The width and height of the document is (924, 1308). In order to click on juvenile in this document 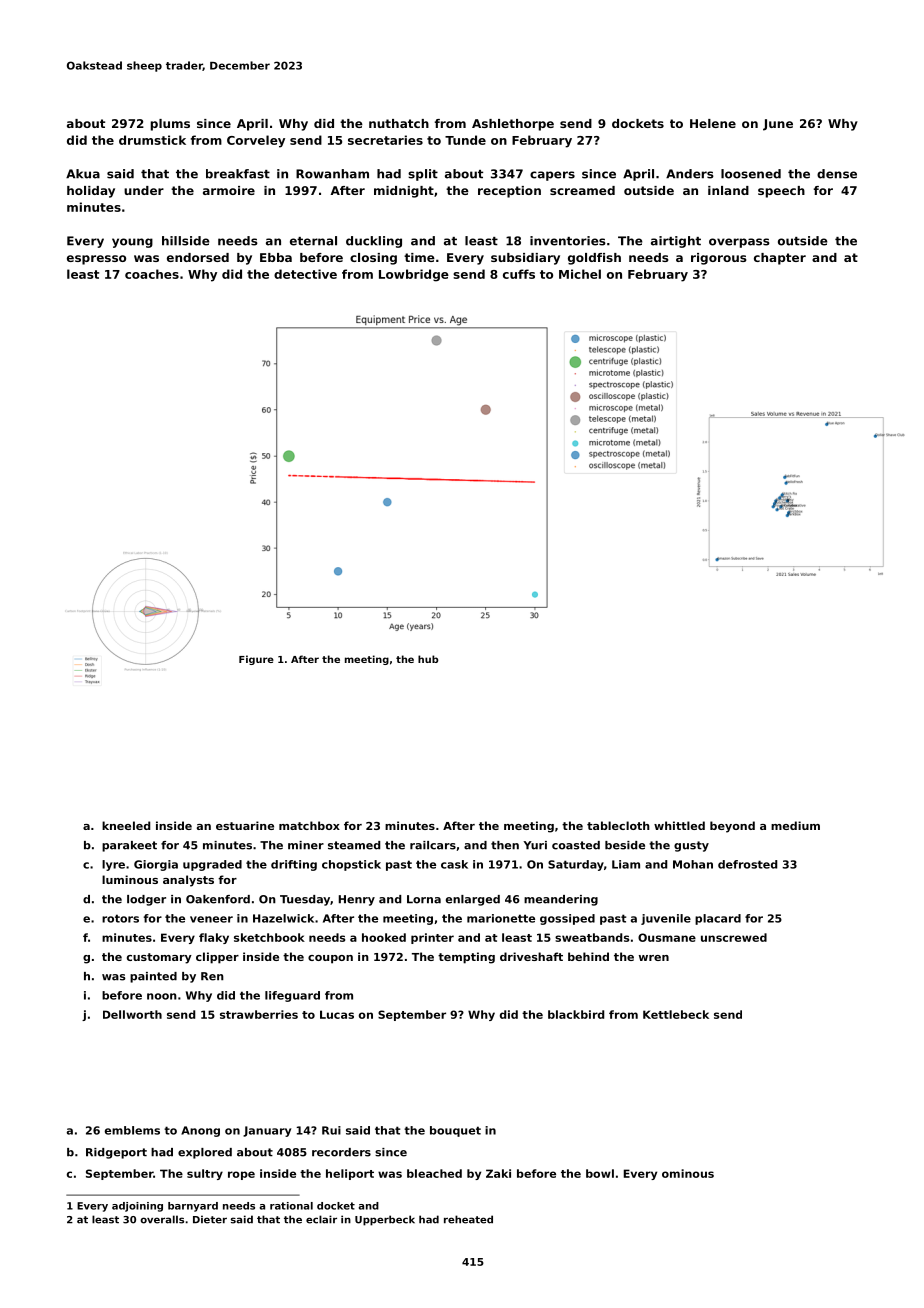, I will do `click(666, 919)`.
